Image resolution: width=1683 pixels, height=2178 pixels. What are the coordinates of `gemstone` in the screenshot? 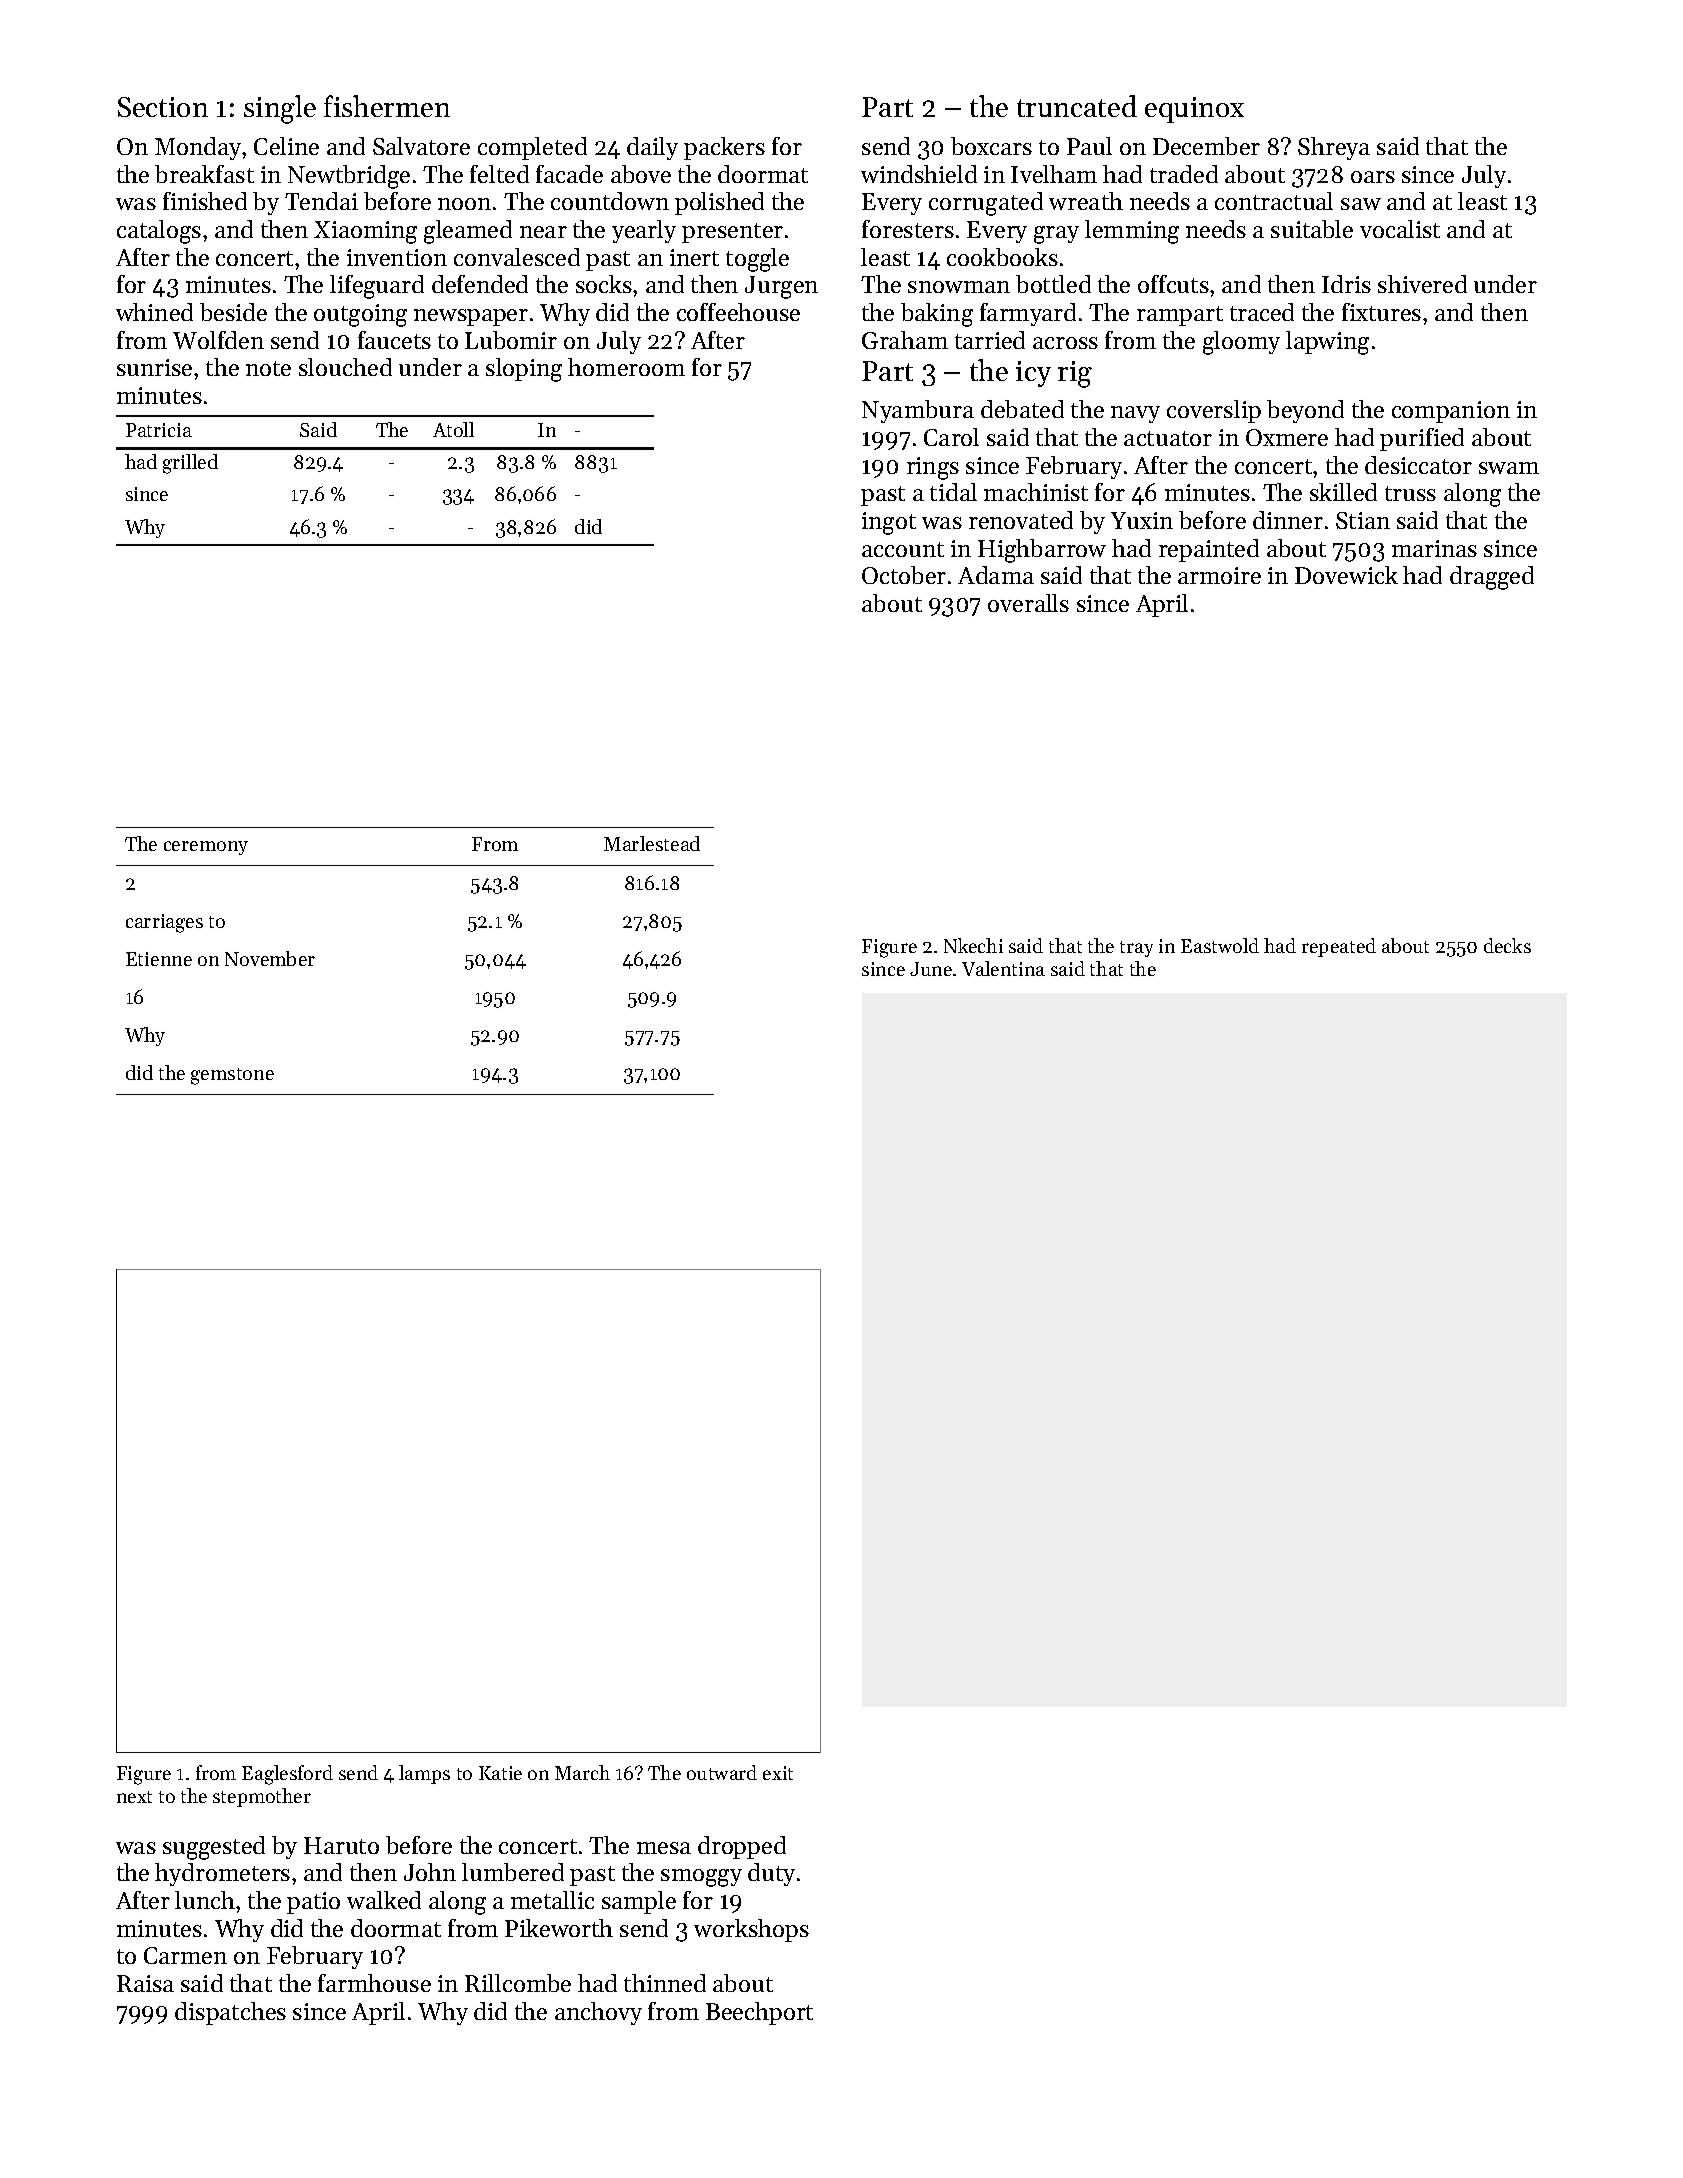 It's located at (232, 1076).
